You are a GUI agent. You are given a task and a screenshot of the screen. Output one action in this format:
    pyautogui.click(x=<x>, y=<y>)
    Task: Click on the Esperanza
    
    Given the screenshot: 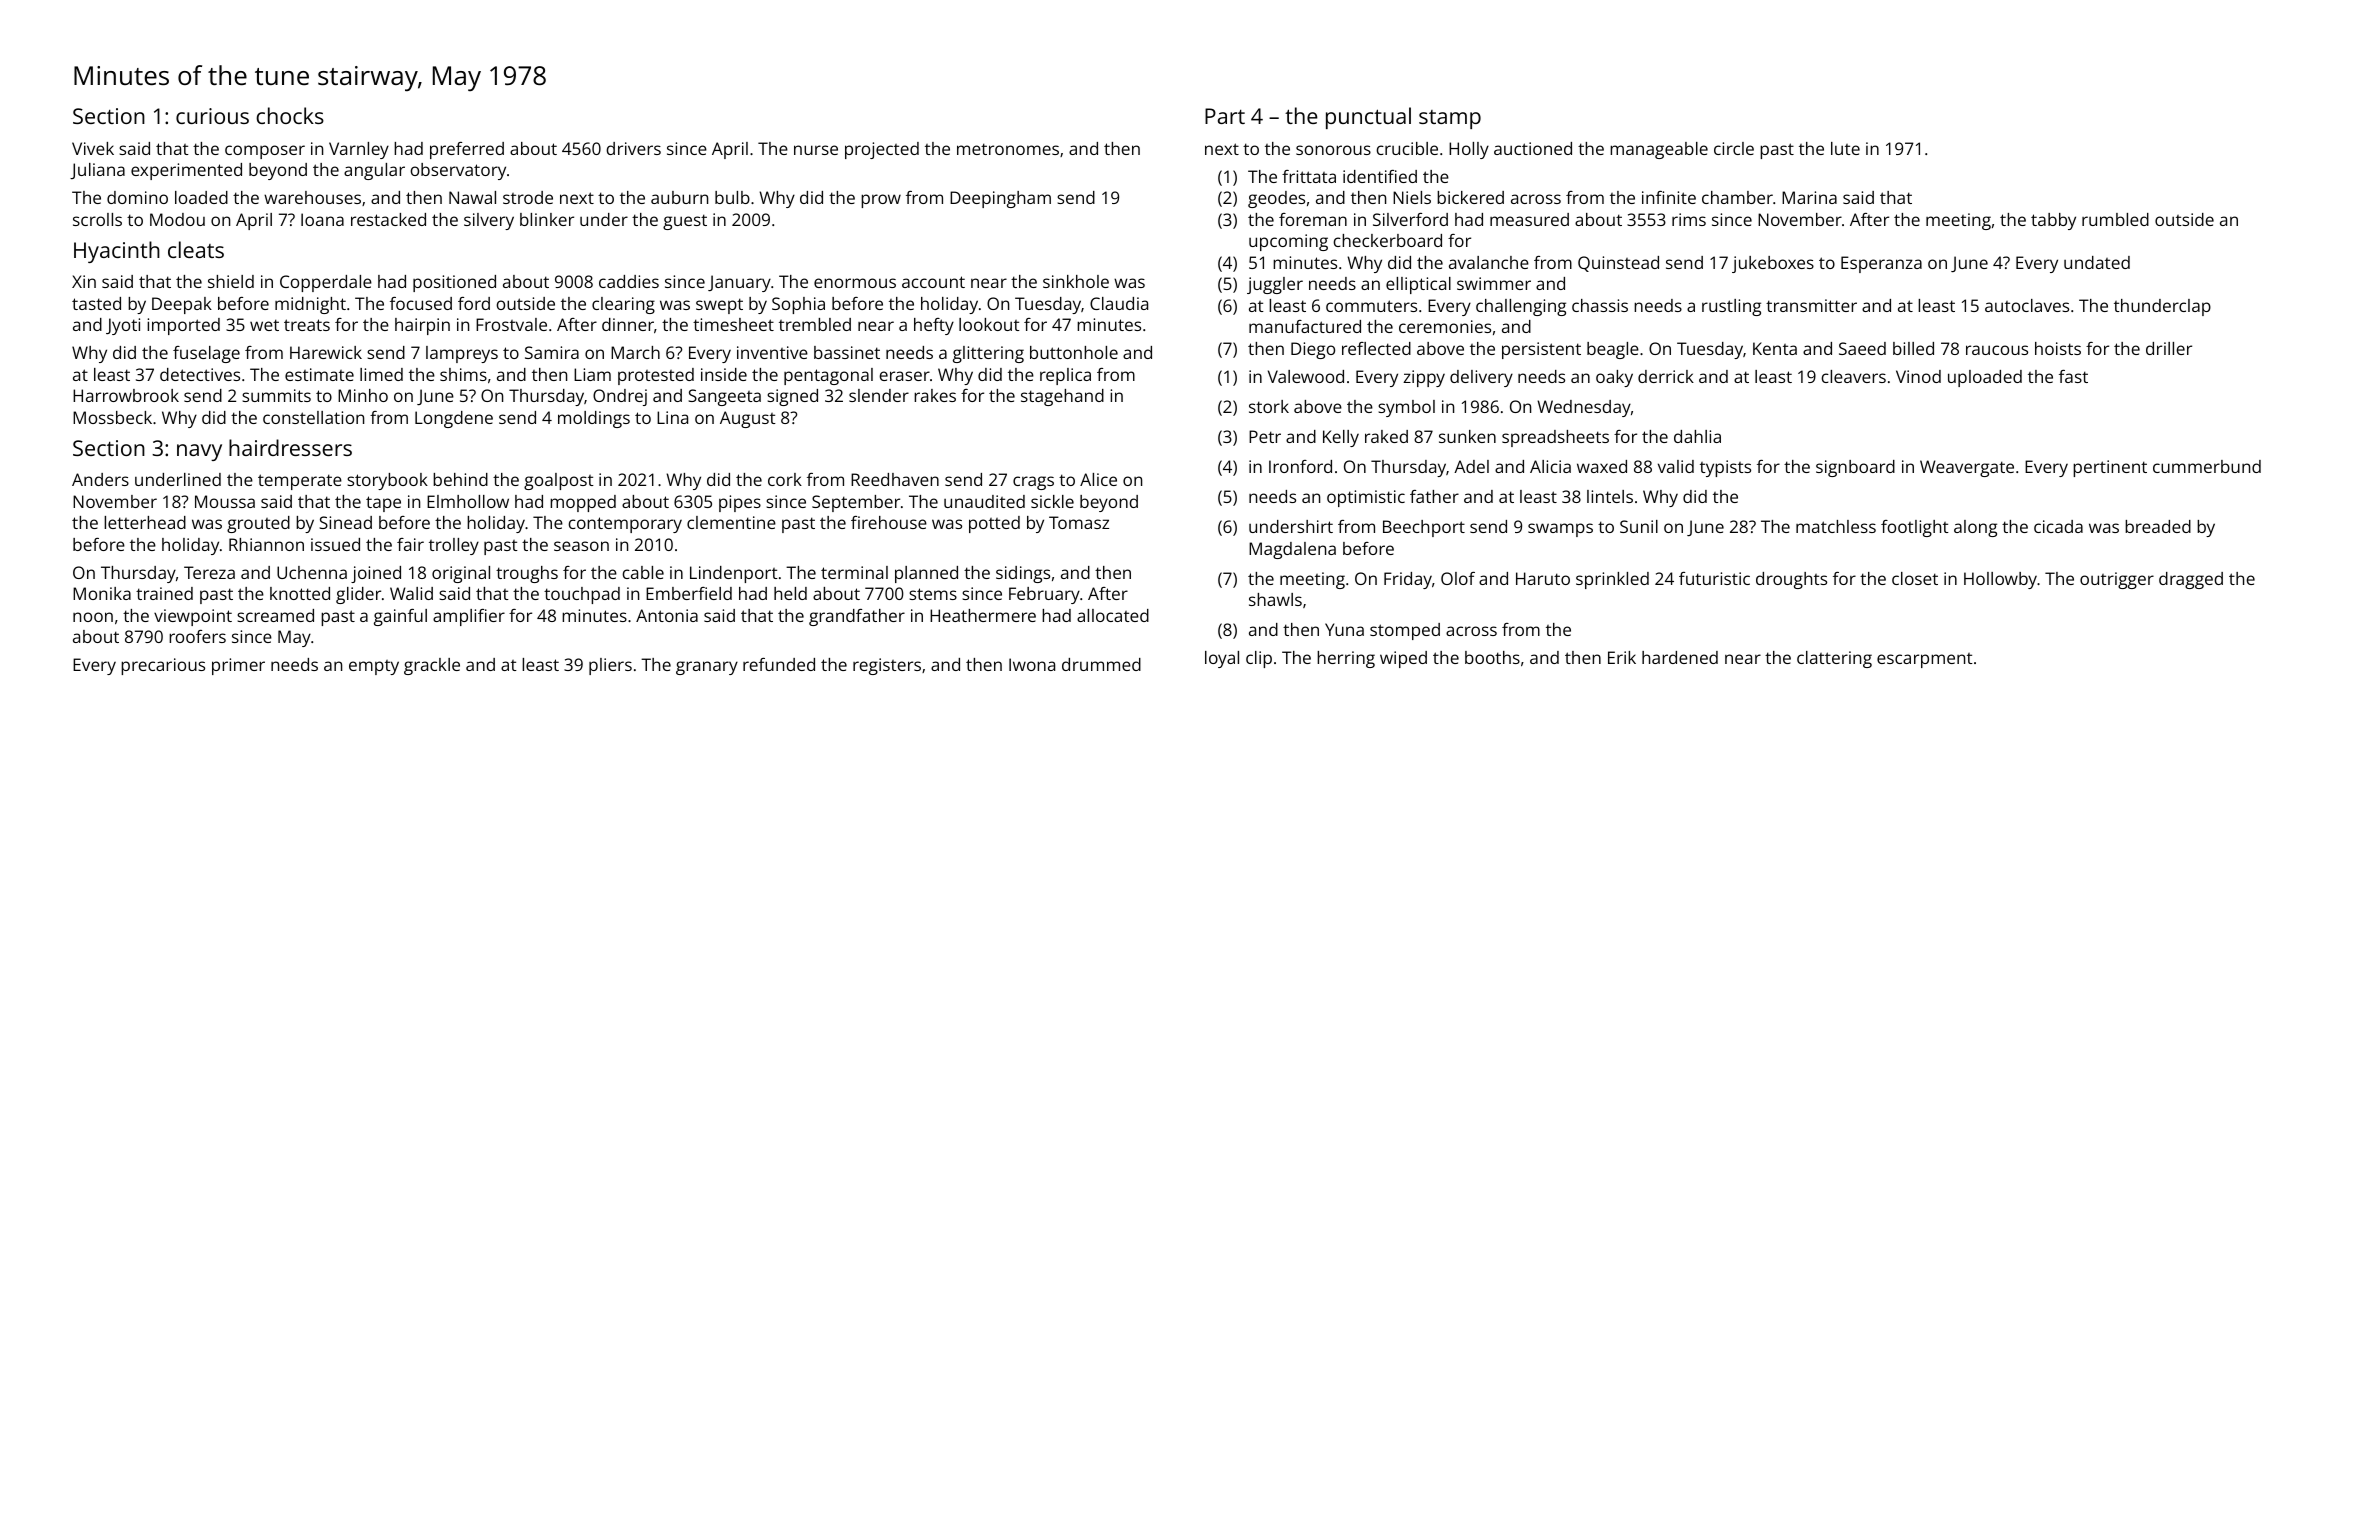 What is the action you would take?
    pyautogui.click(x=1881, y=264)
